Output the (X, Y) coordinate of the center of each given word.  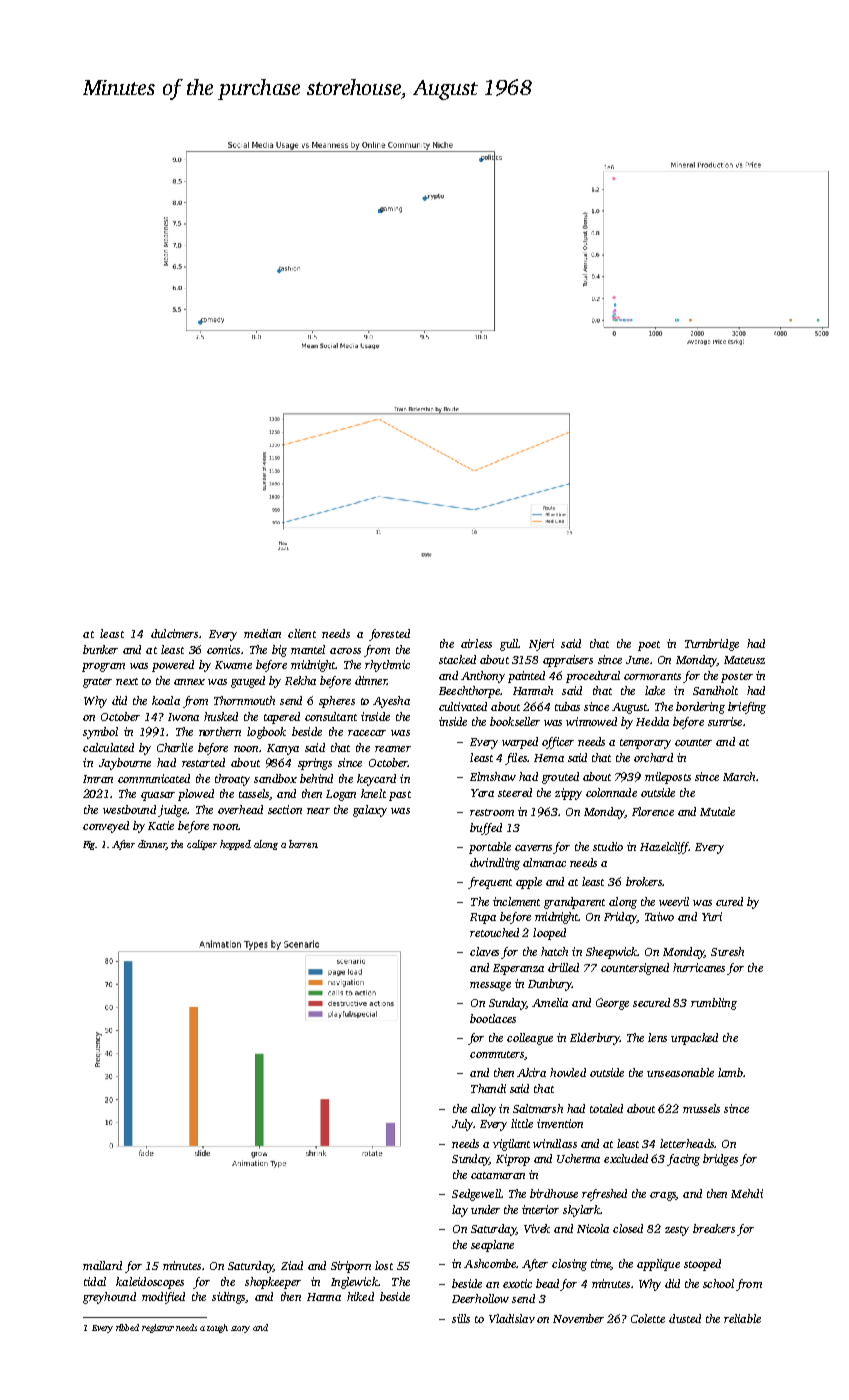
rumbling (714, 1004)
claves (484, 951)
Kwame (233, 665)
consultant (331, 716)
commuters (497, 1054)
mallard (102, 1265)
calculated (108, 747)
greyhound (109, 1298)
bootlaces (493, 1018)
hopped (235, 845)
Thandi (488, 1088)
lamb (730, 1072)
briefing (747, 708)
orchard (653, 757)
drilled (563, 967)
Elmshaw (493, 776)
